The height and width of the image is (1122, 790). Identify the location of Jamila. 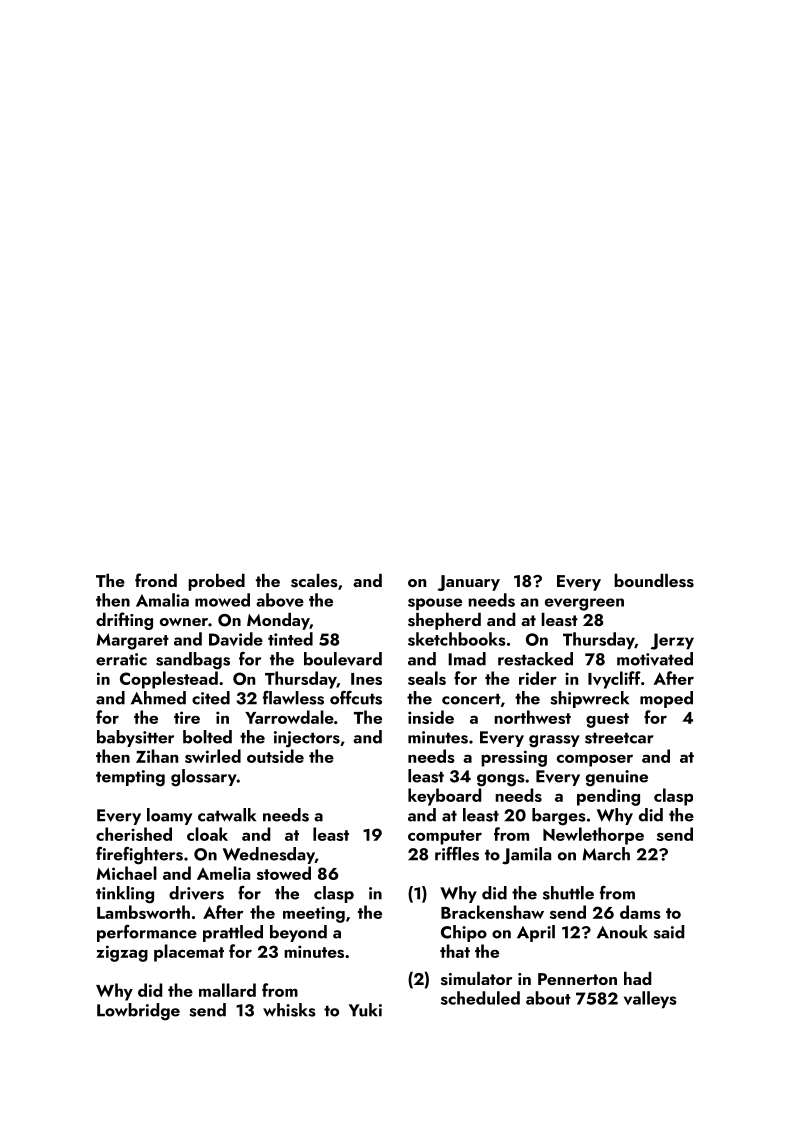
(526, 856).
